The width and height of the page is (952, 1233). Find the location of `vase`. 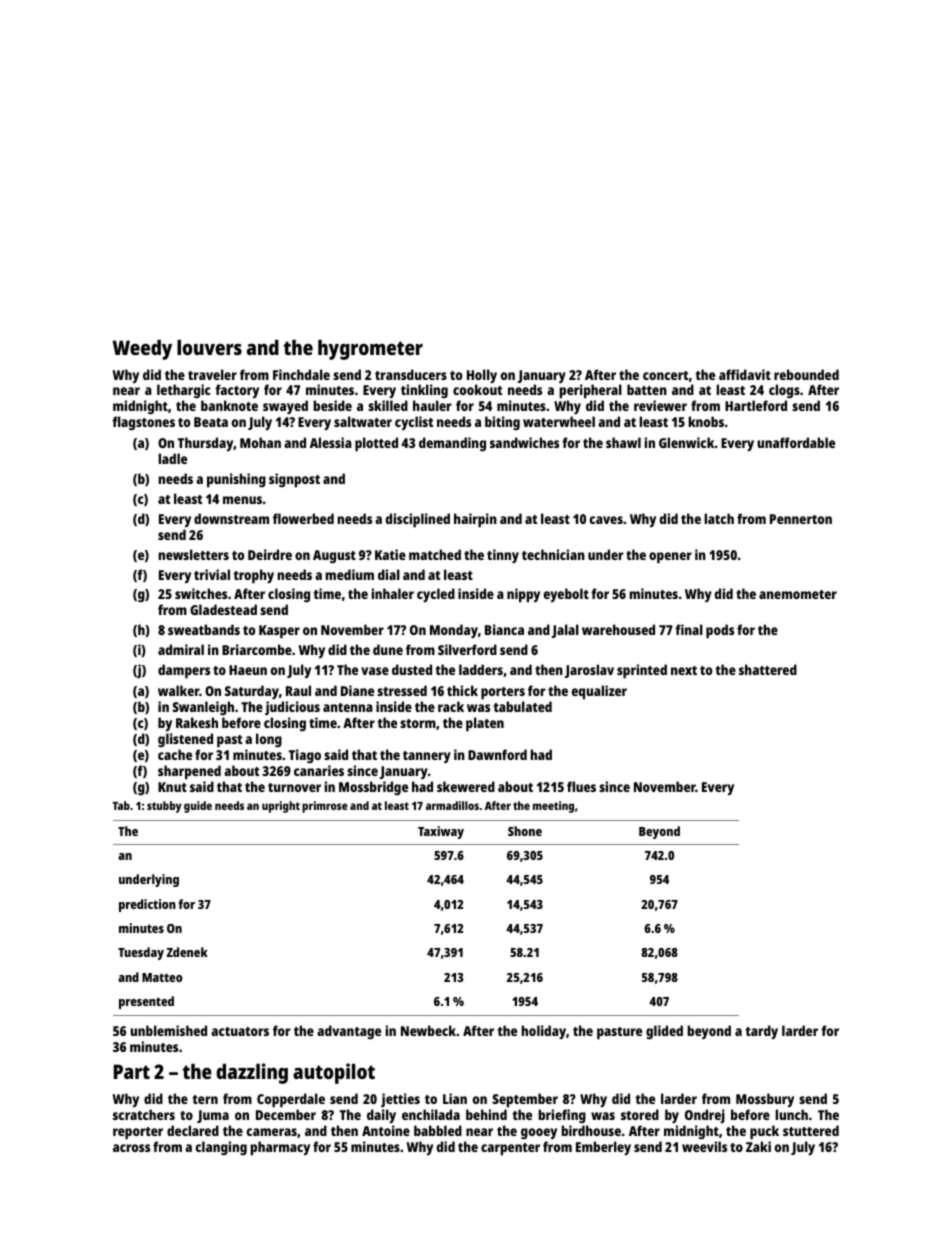

vase is located at coordinates (375, 671).
